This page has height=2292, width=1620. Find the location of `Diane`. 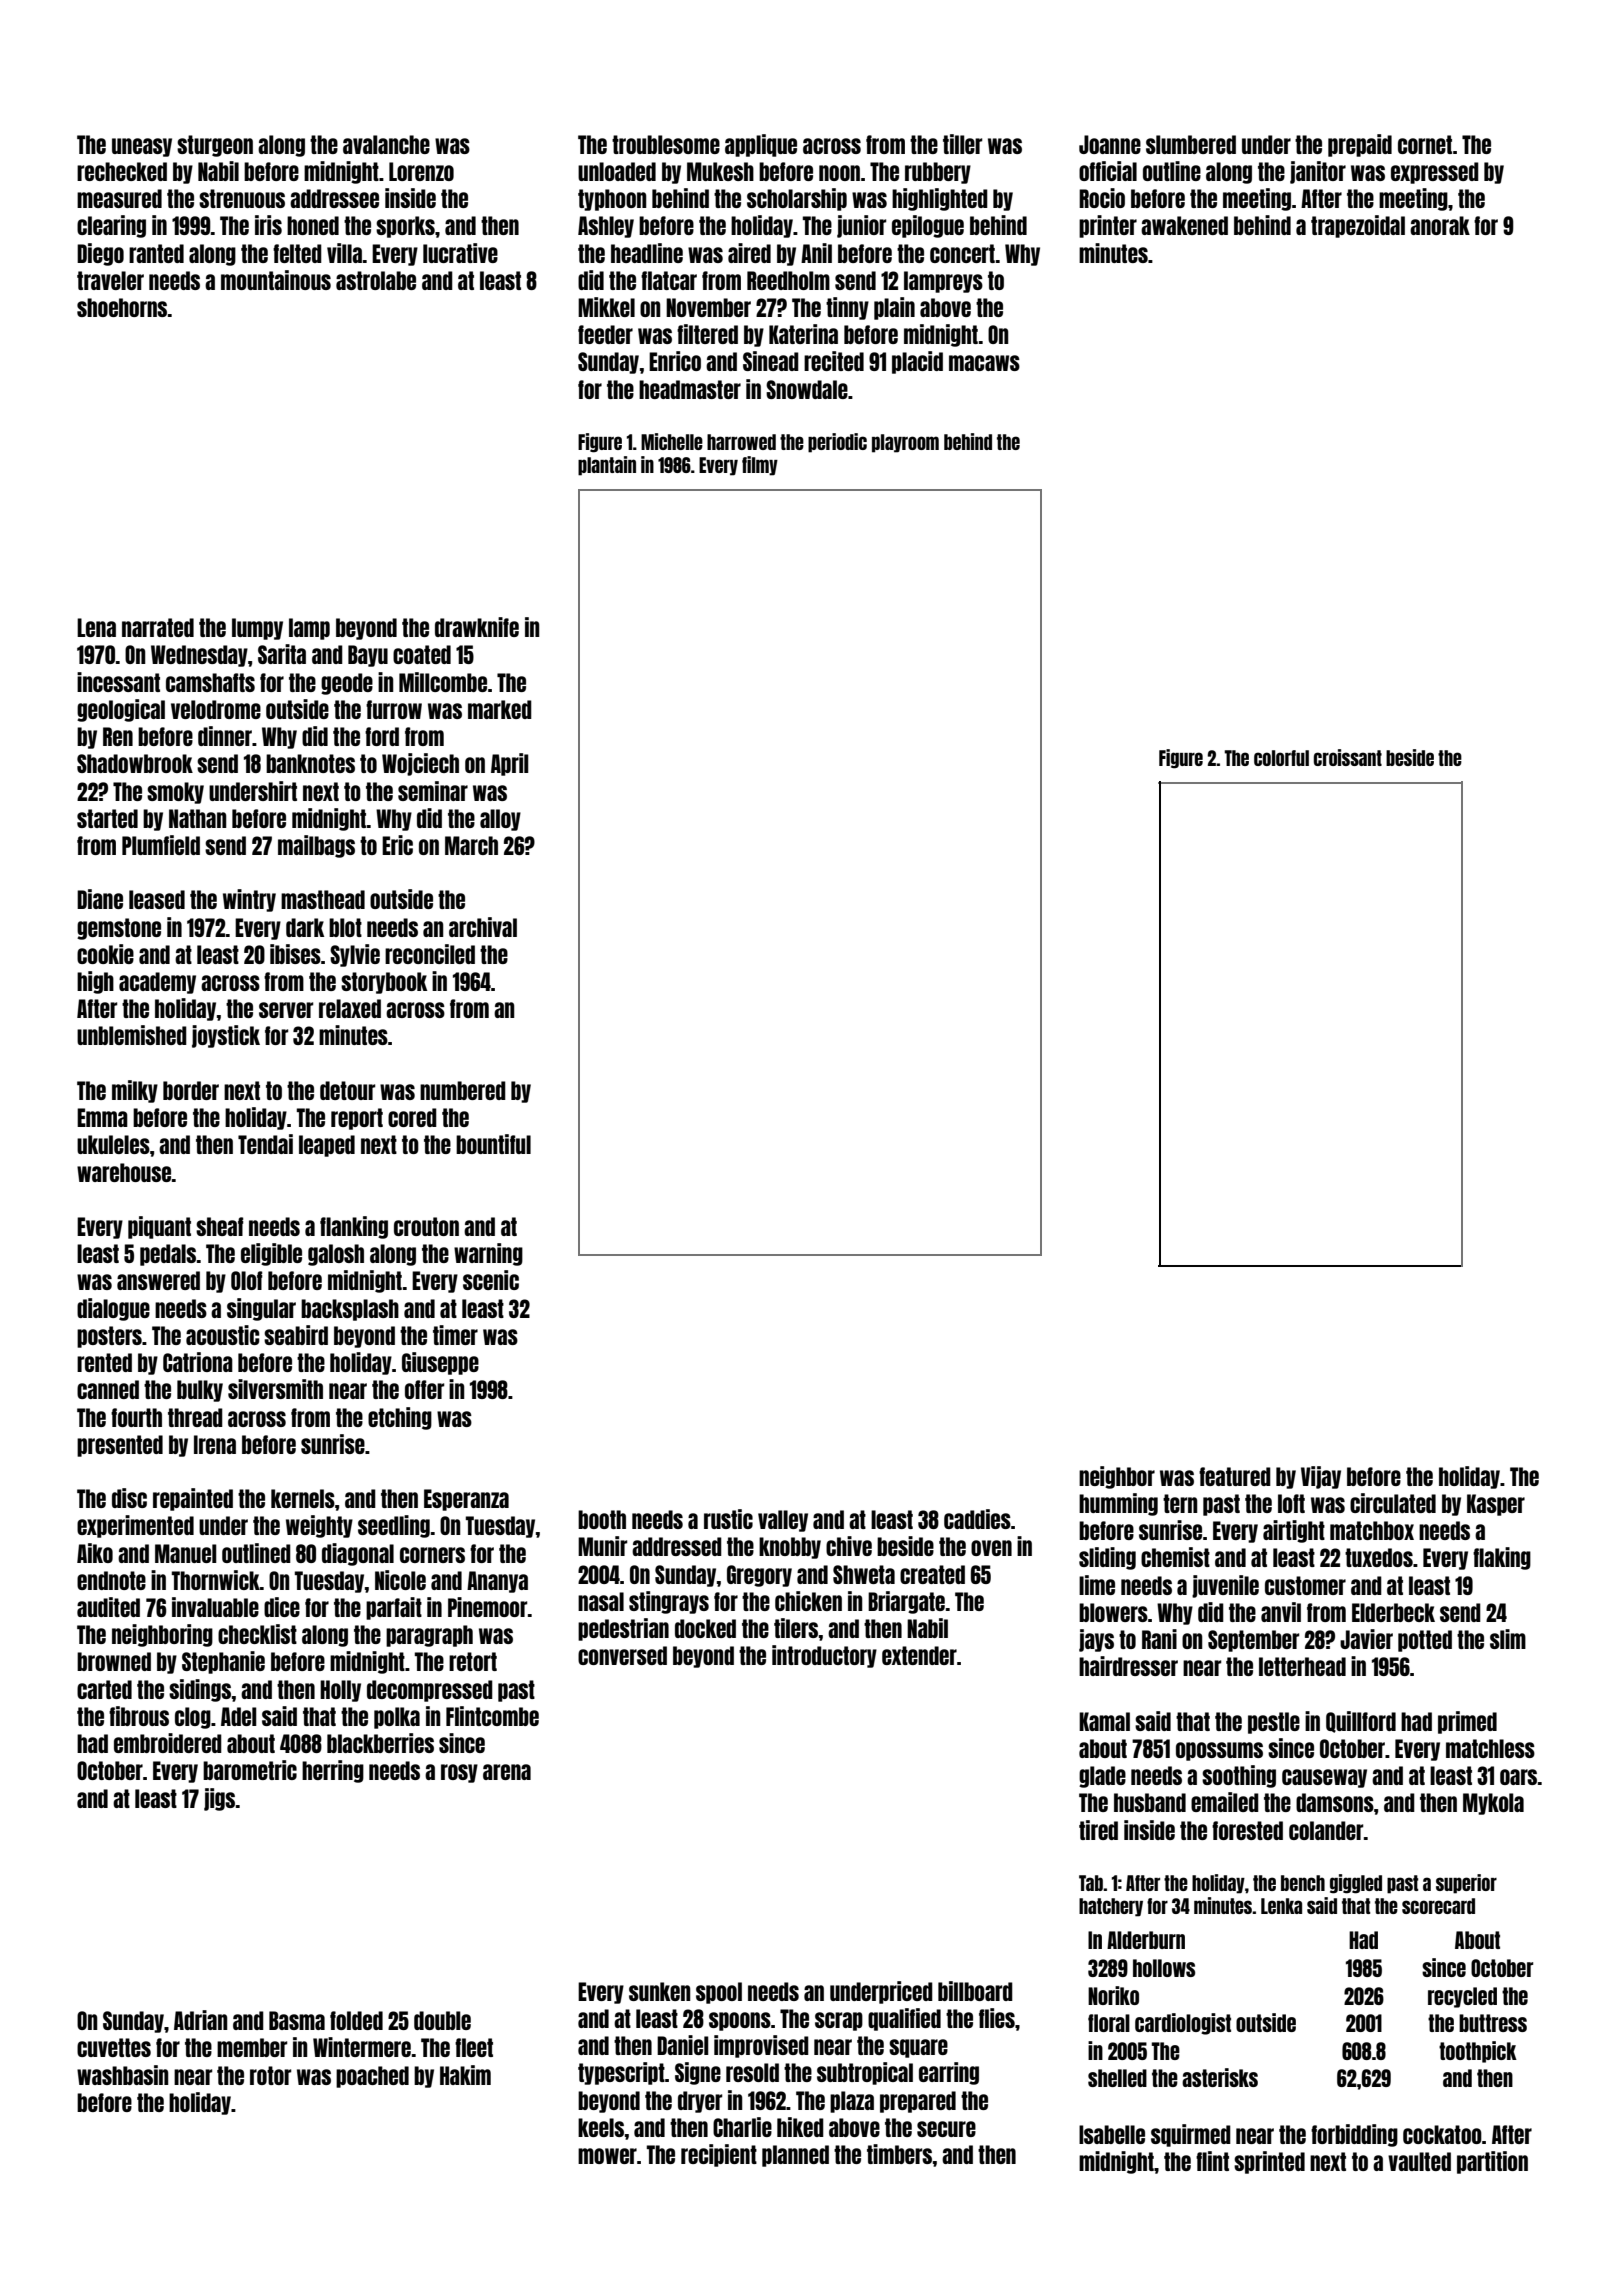

Diane is located at coordinates (100, 899).
